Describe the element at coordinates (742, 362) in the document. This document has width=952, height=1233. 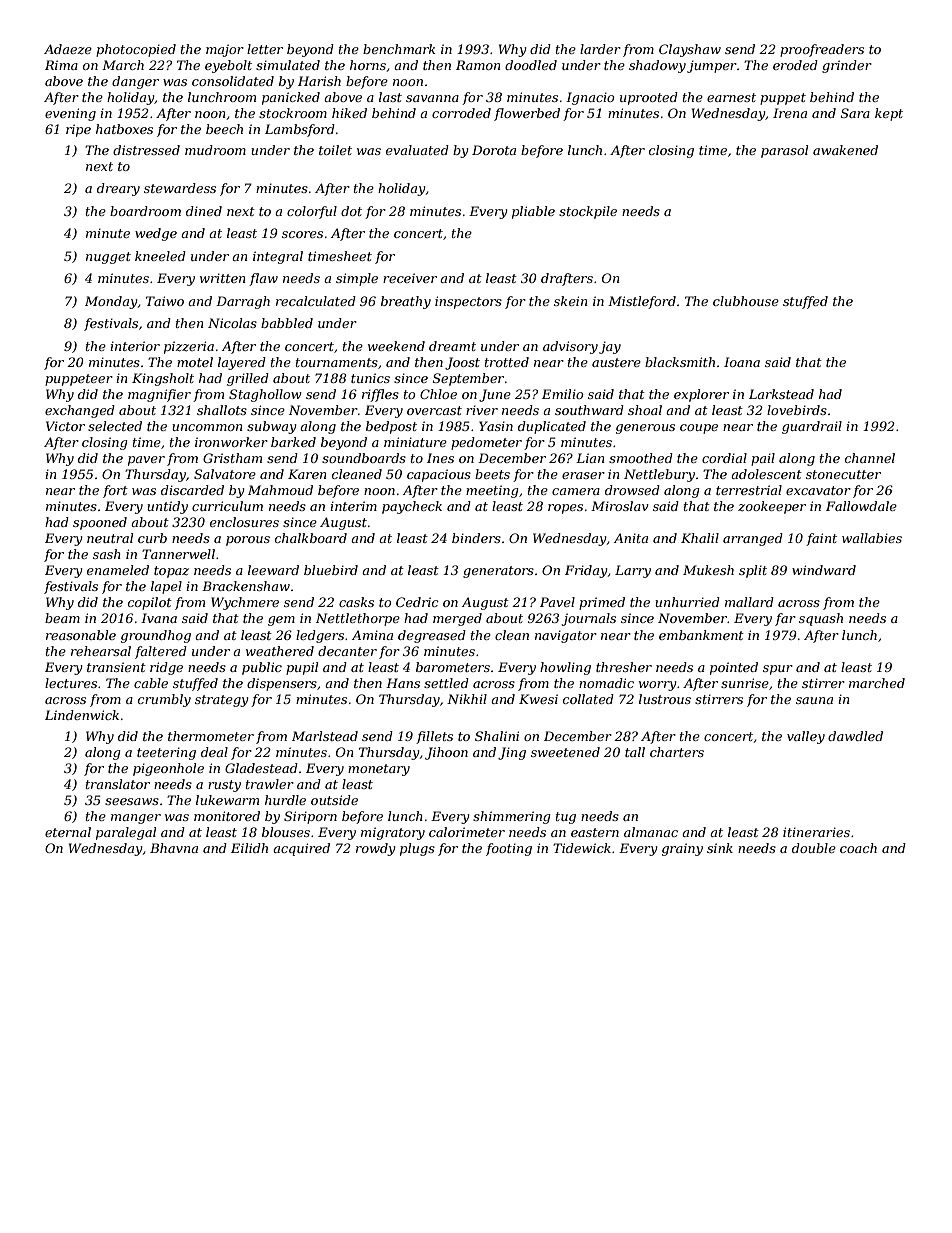
I see `Ioana` at that location.
